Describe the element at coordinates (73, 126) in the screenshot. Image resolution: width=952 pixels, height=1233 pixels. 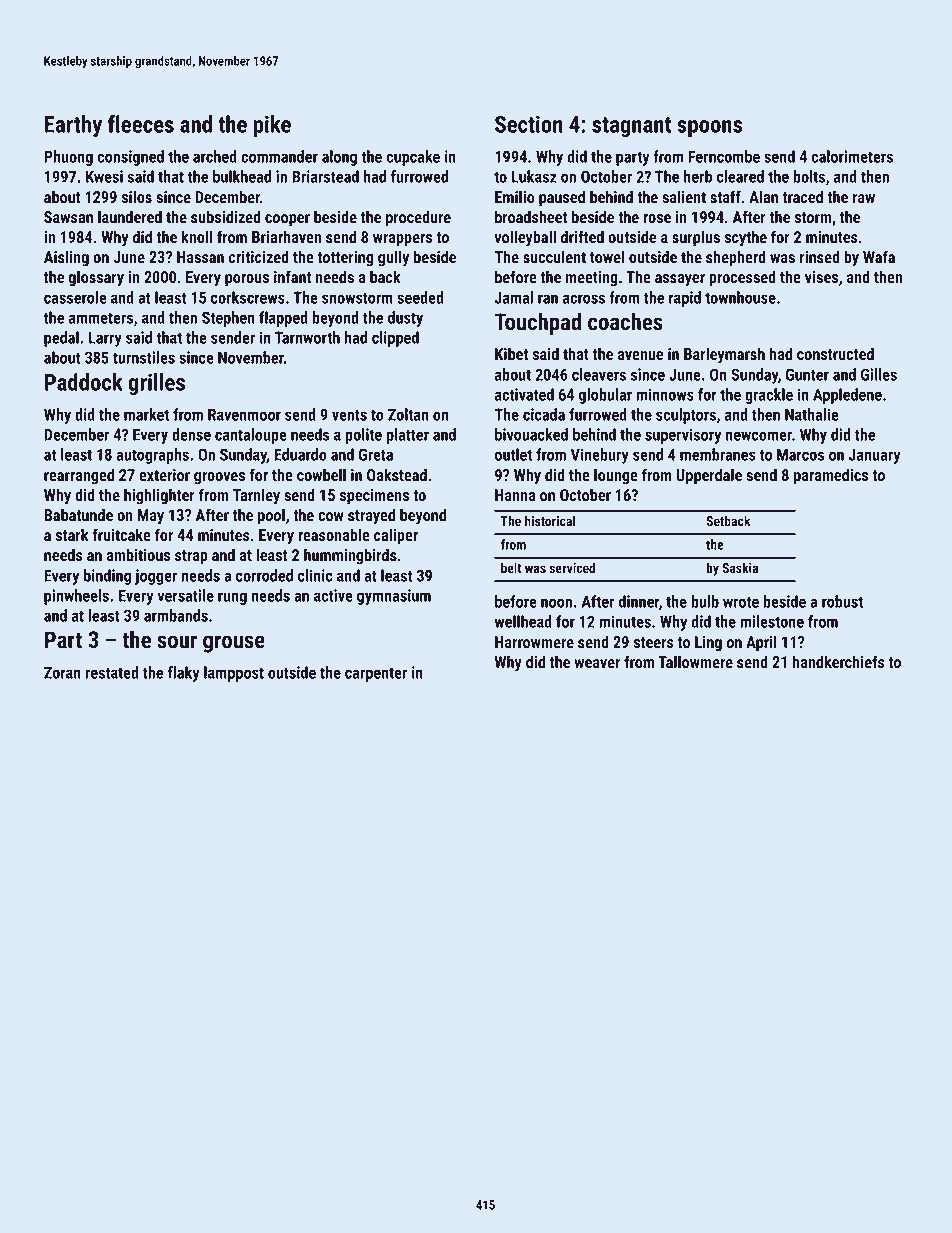
I see `Earthy` at that location.
